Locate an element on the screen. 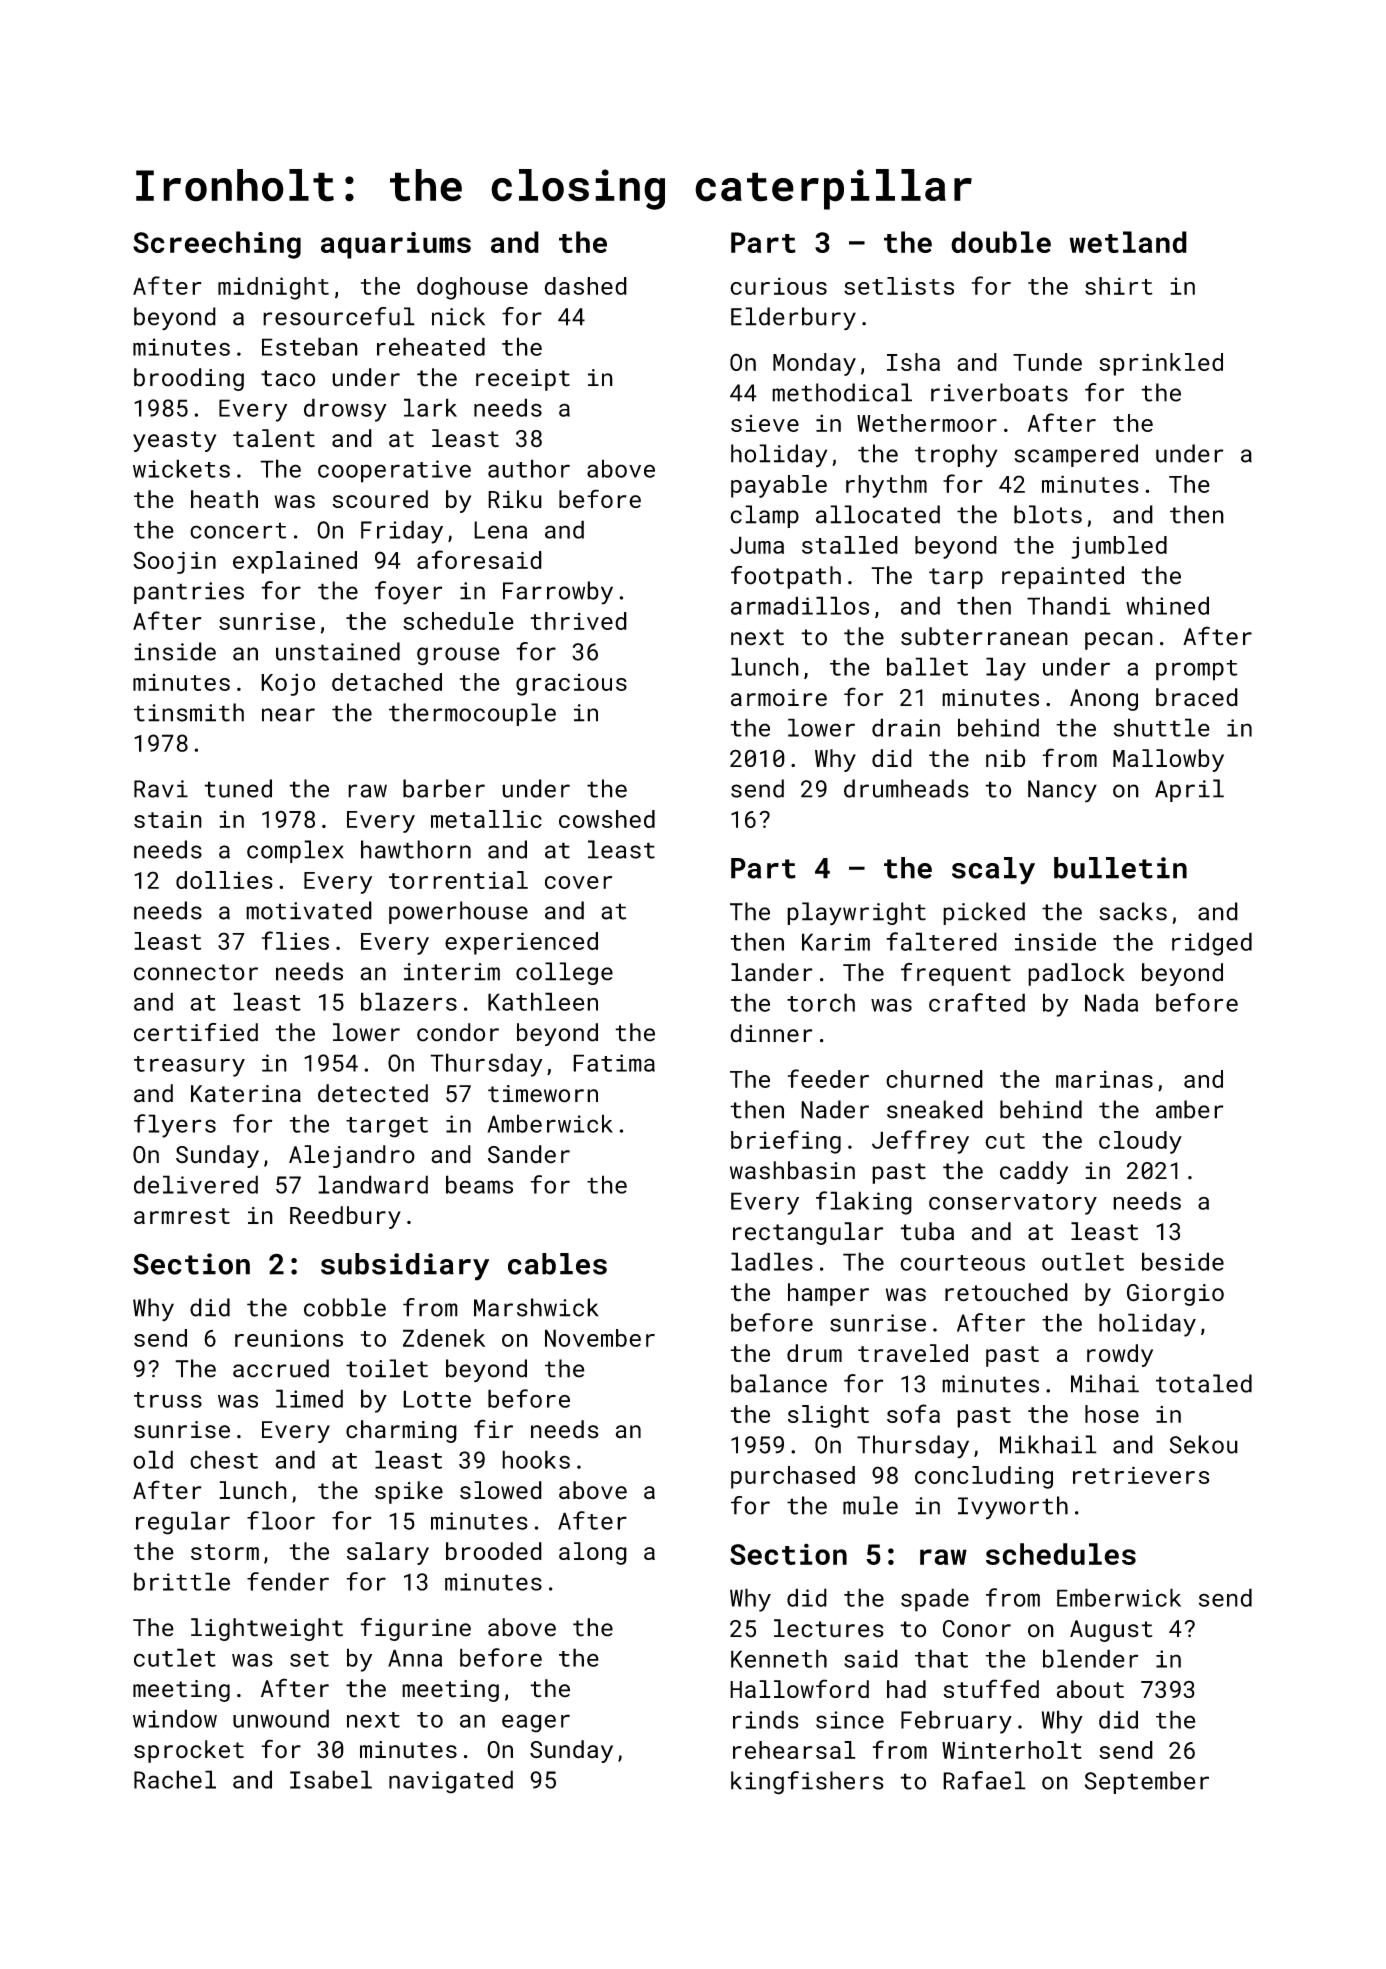 The height and width of the screenshot is (1969, 1386). Jeffrey is located at coordinates (920, 1142).
